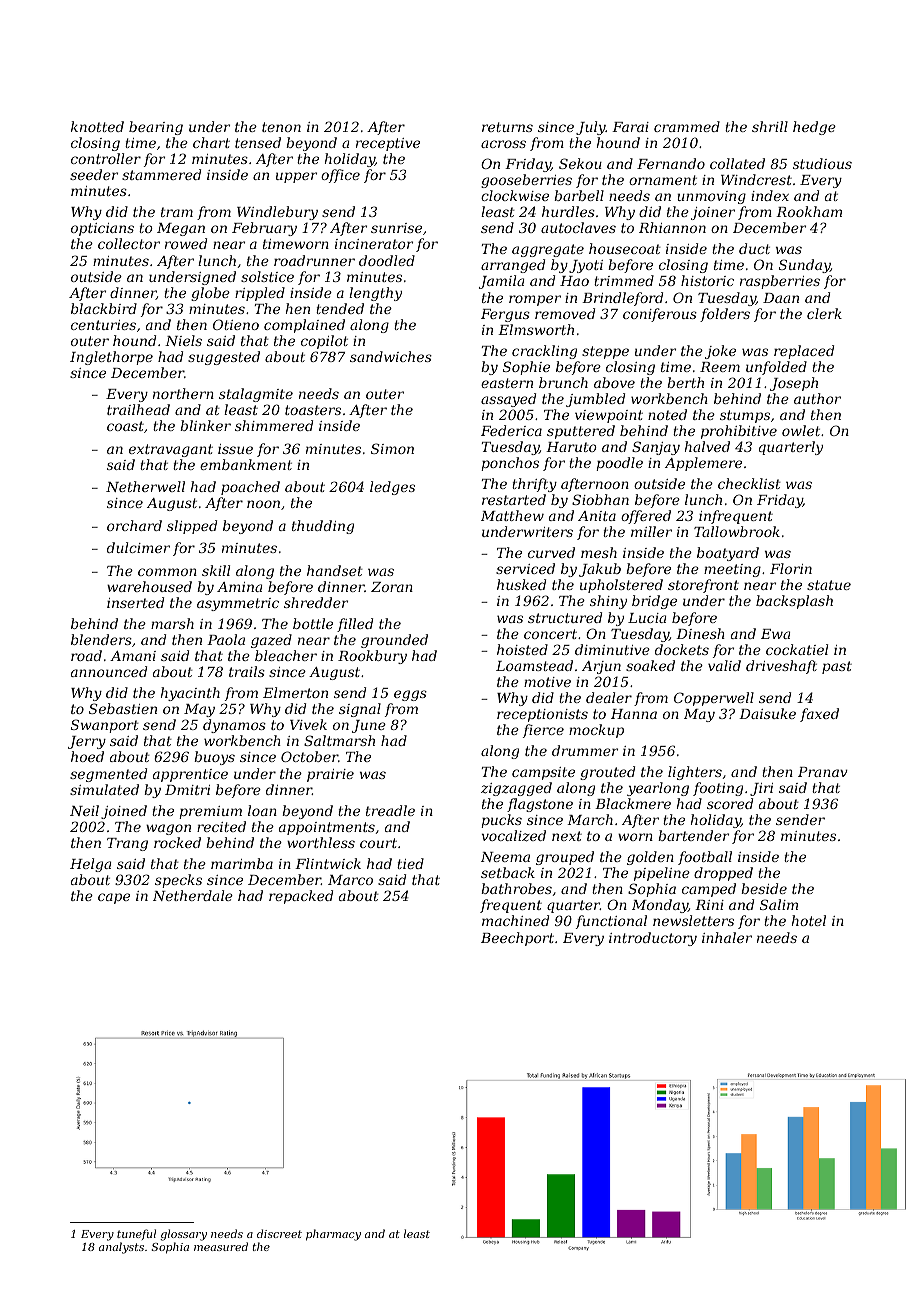  I want to click on clerk, so click(824, 313).
